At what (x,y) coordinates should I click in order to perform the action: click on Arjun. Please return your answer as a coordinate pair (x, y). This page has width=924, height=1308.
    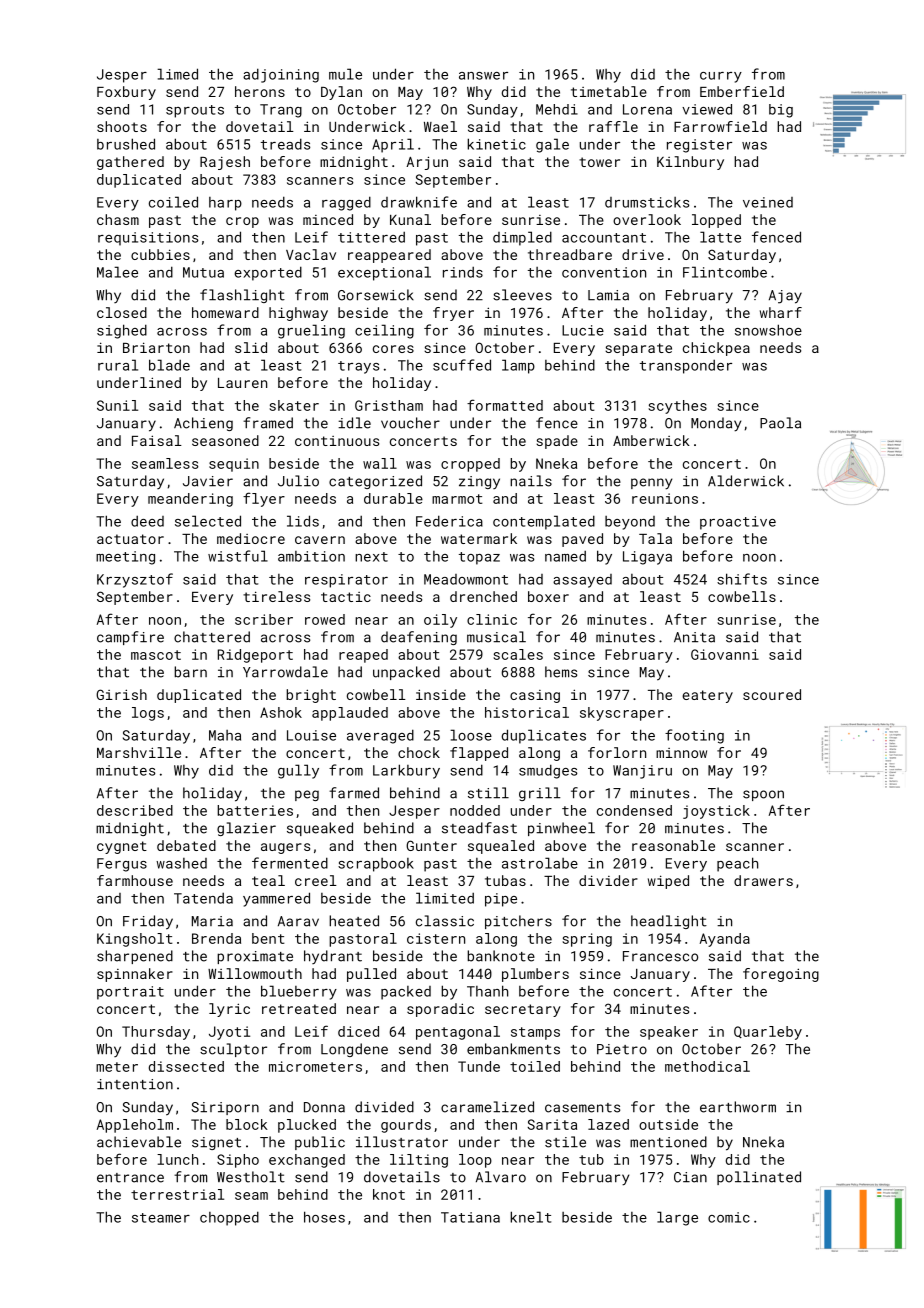
    Looking at the image, I should click on (427, 163).
